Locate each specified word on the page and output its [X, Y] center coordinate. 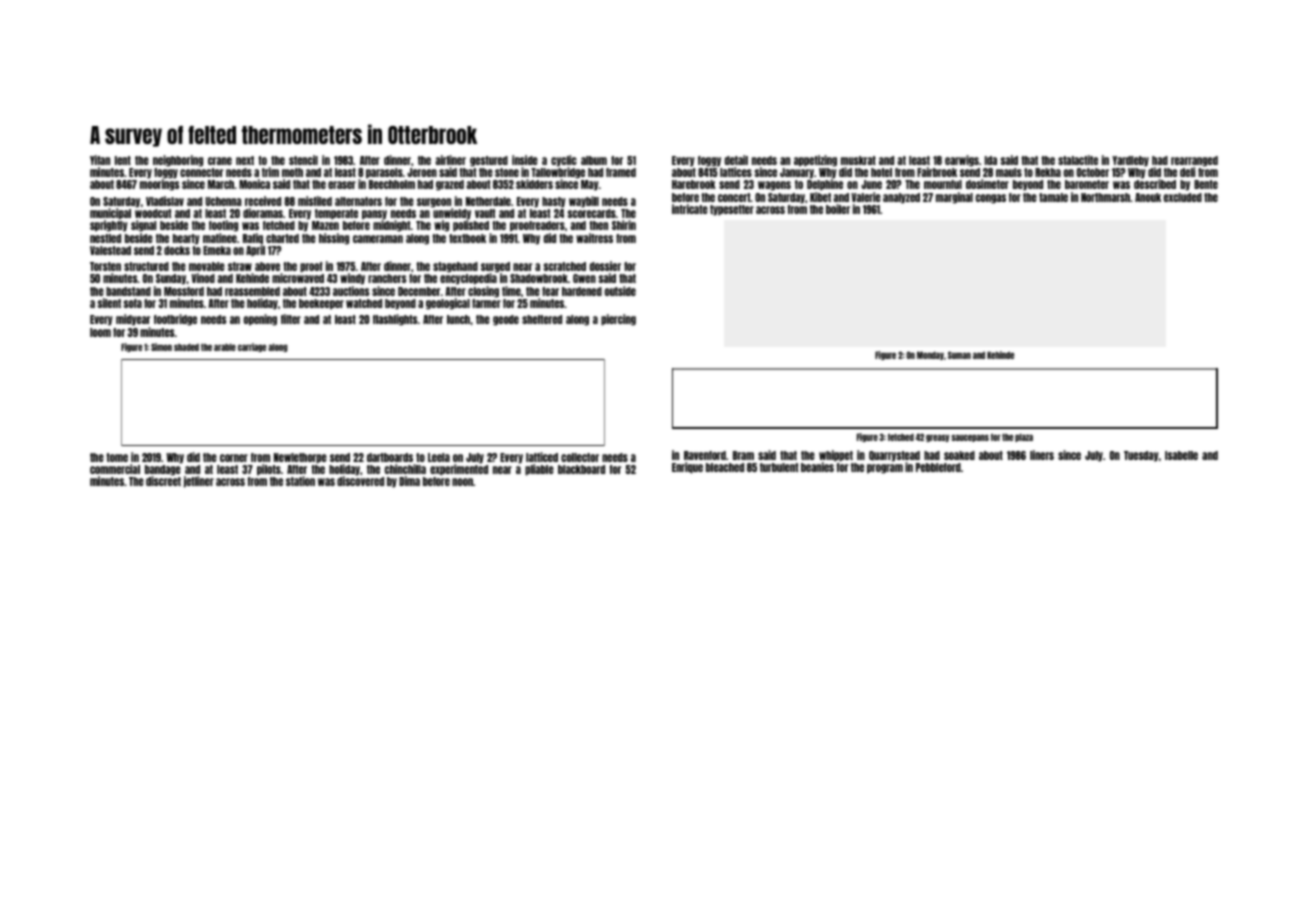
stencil [303, 160]
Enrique [687, 468]
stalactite [1078, 160]
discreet [163, 481]
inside [525, 160]
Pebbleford [938, 467]
